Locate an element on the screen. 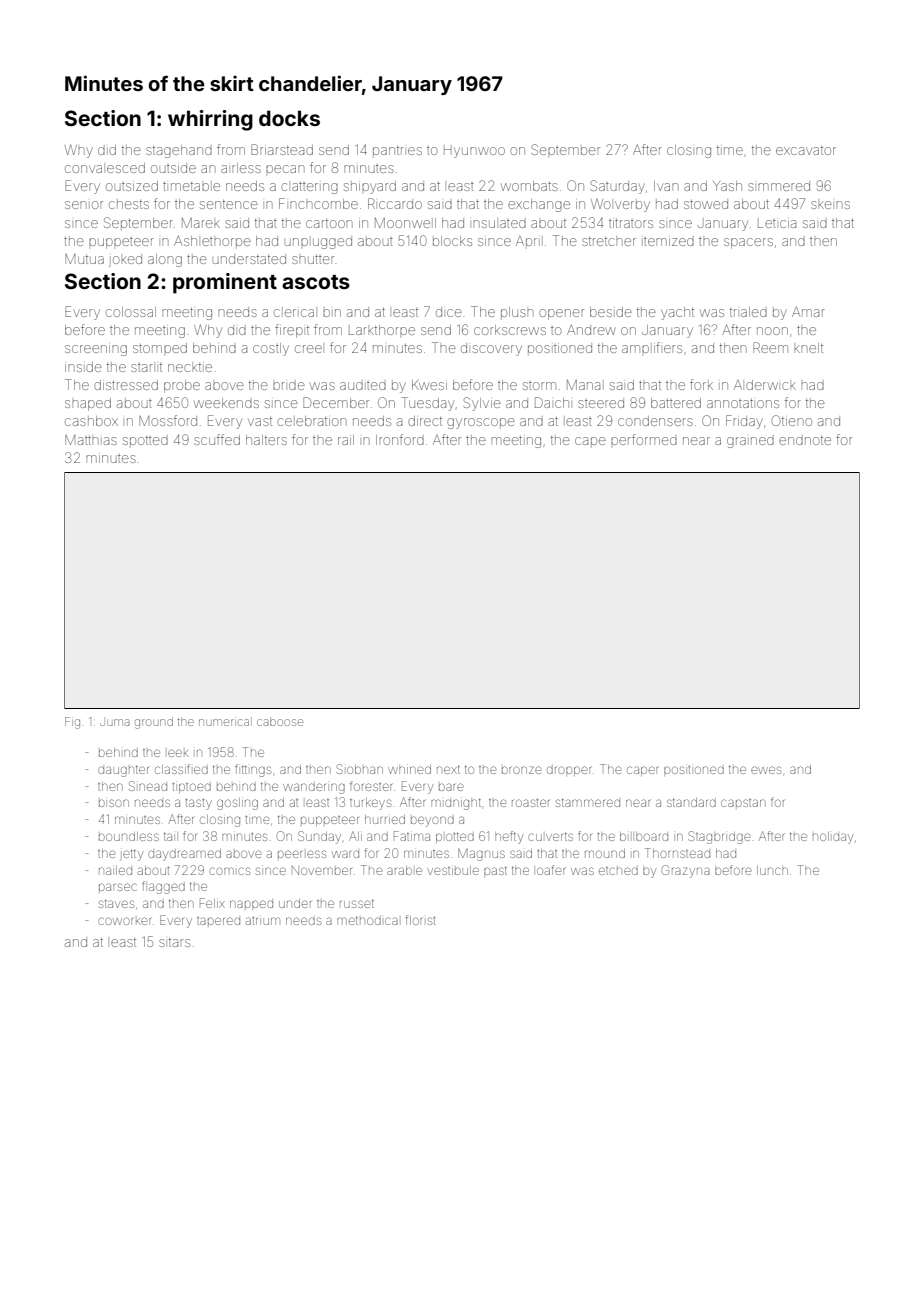  excavator is located at coordinates (806, 150).
